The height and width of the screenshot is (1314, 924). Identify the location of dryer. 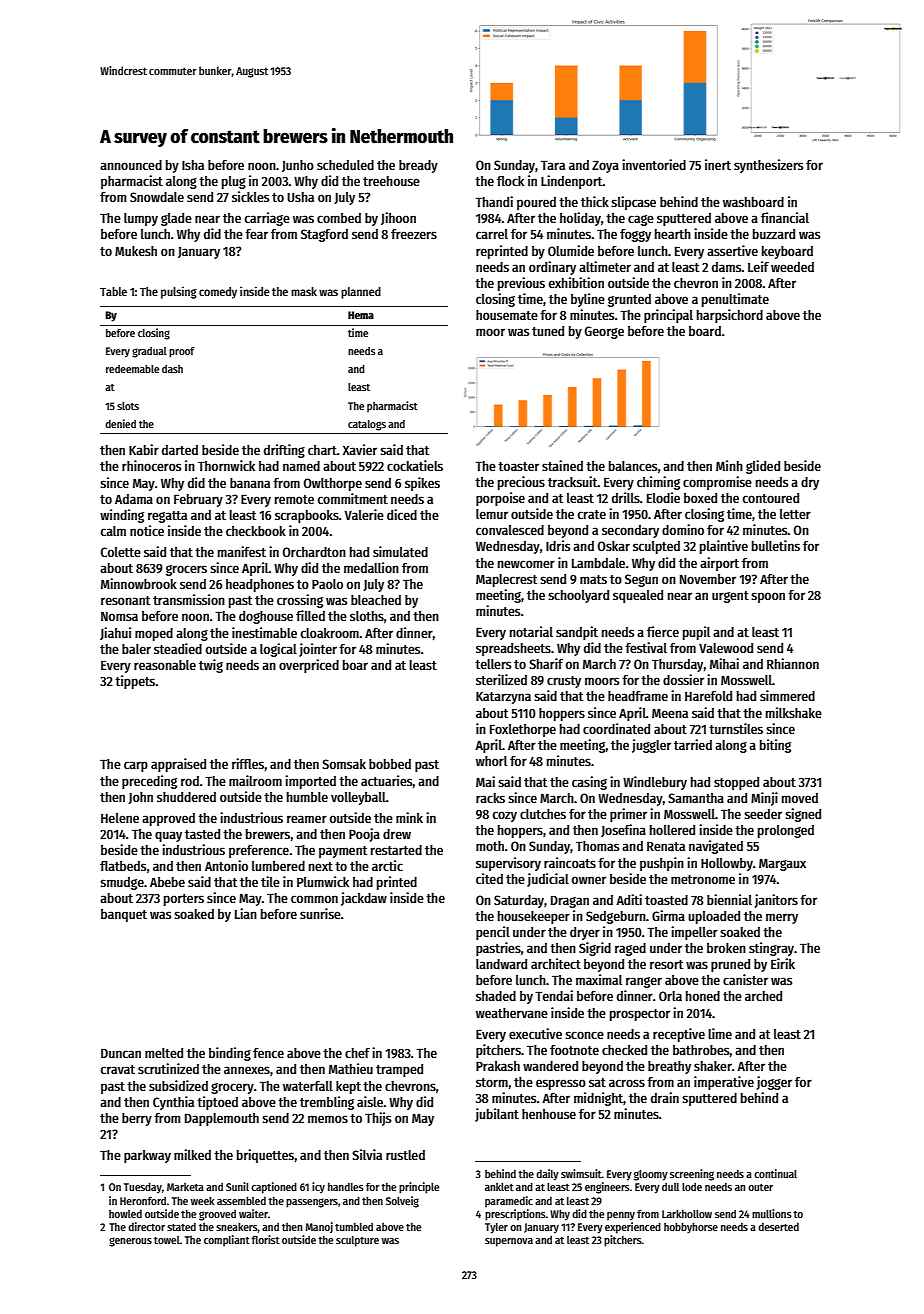
(585, 933).
